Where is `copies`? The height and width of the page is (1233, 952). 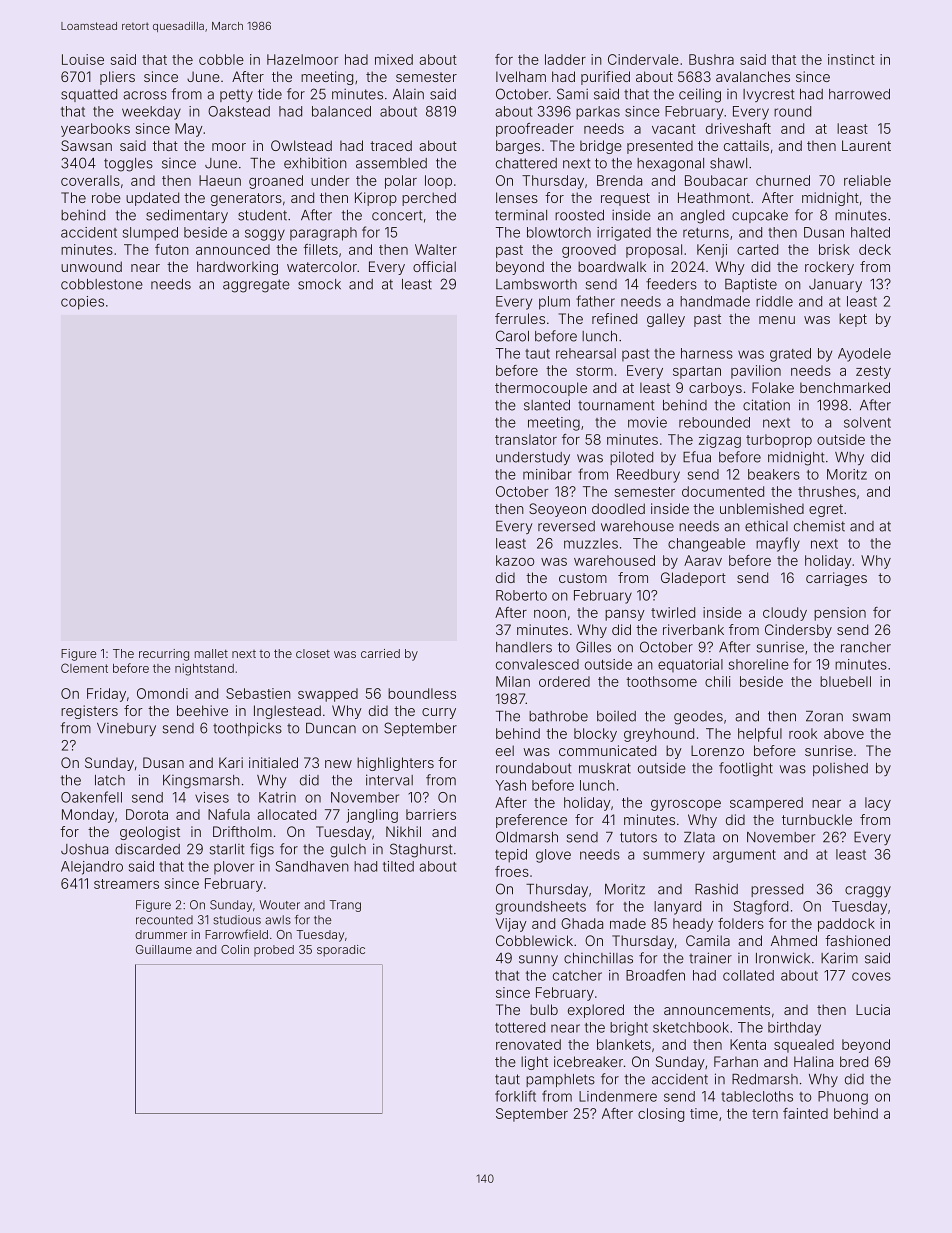
copies is located at coordinates (82, 303).
